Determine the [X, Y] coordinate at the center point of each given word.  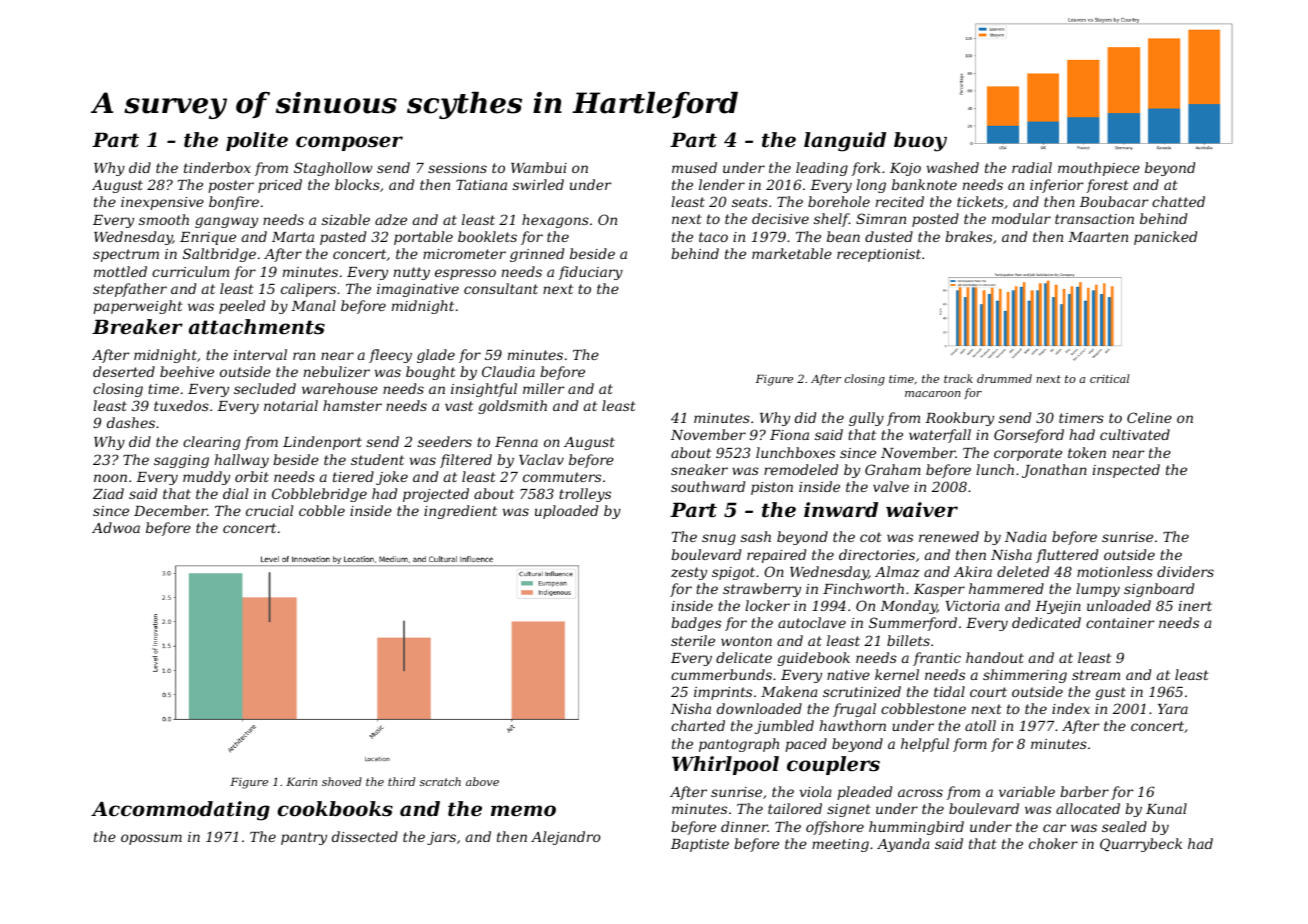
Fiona [789, 435]
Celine [1149, 417]
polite [257, 141]
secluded [265, 388]
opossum [151, 839]
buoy [920, 142]
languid [845, 142]
